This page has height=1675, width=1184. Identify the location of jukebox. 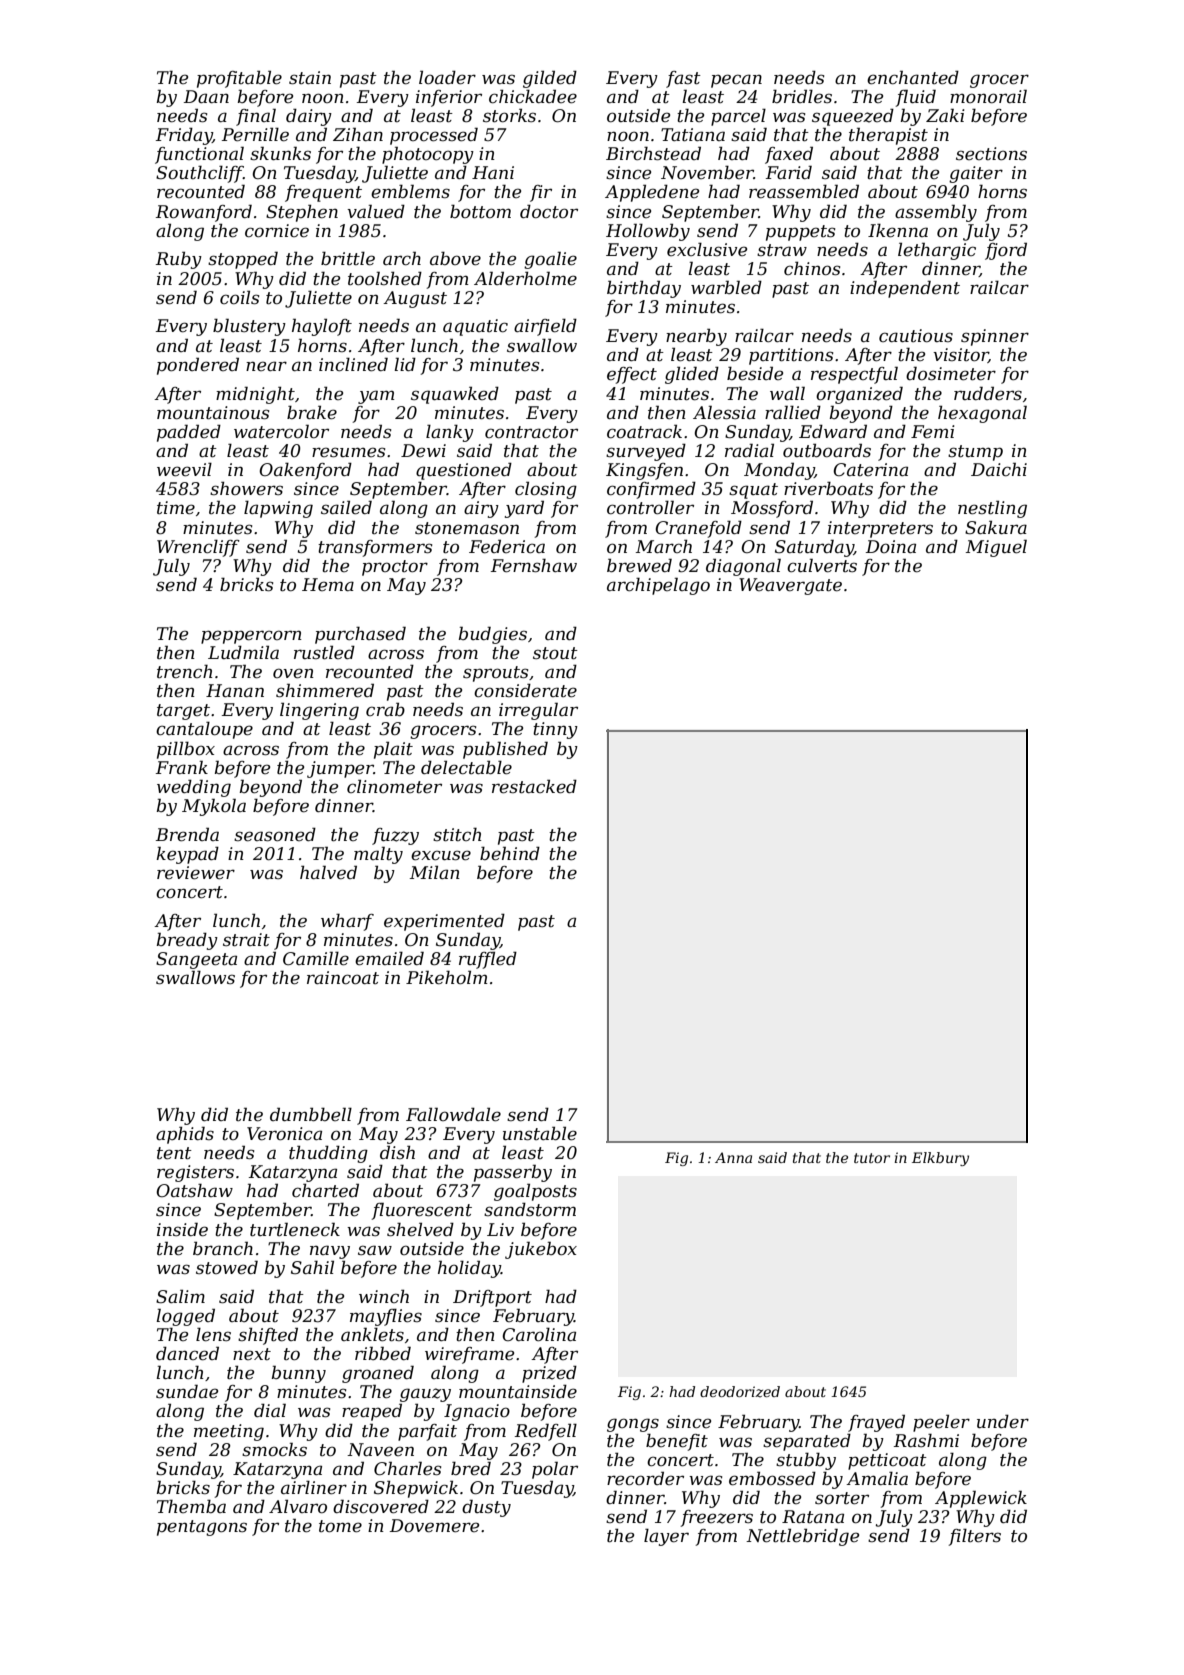
(541, 1250).
